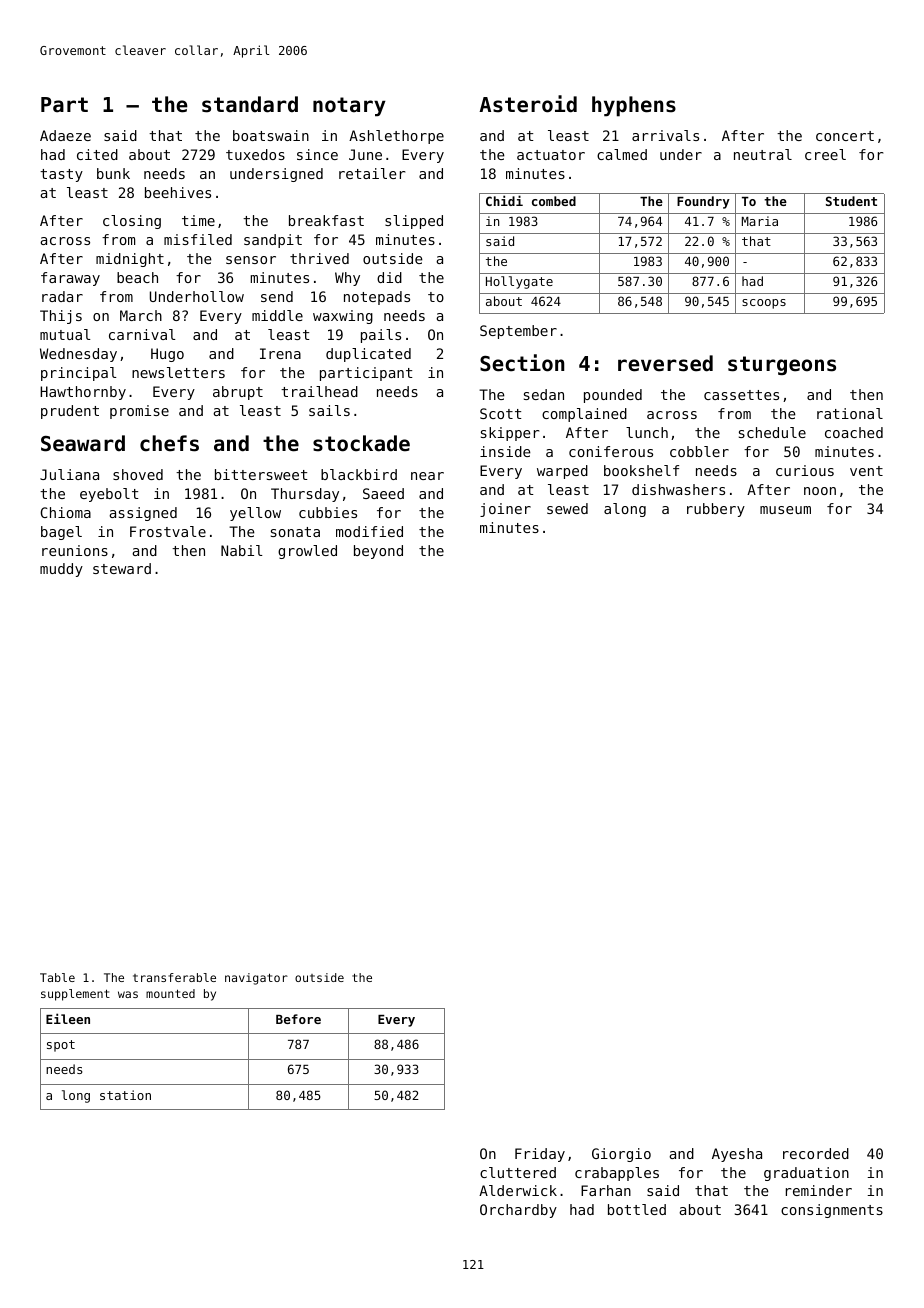 The height and width of the screenshot is (1308, 924). Describe the element at coordinates (716, 510) in the screenshot. I see `rubbery` at that location.
